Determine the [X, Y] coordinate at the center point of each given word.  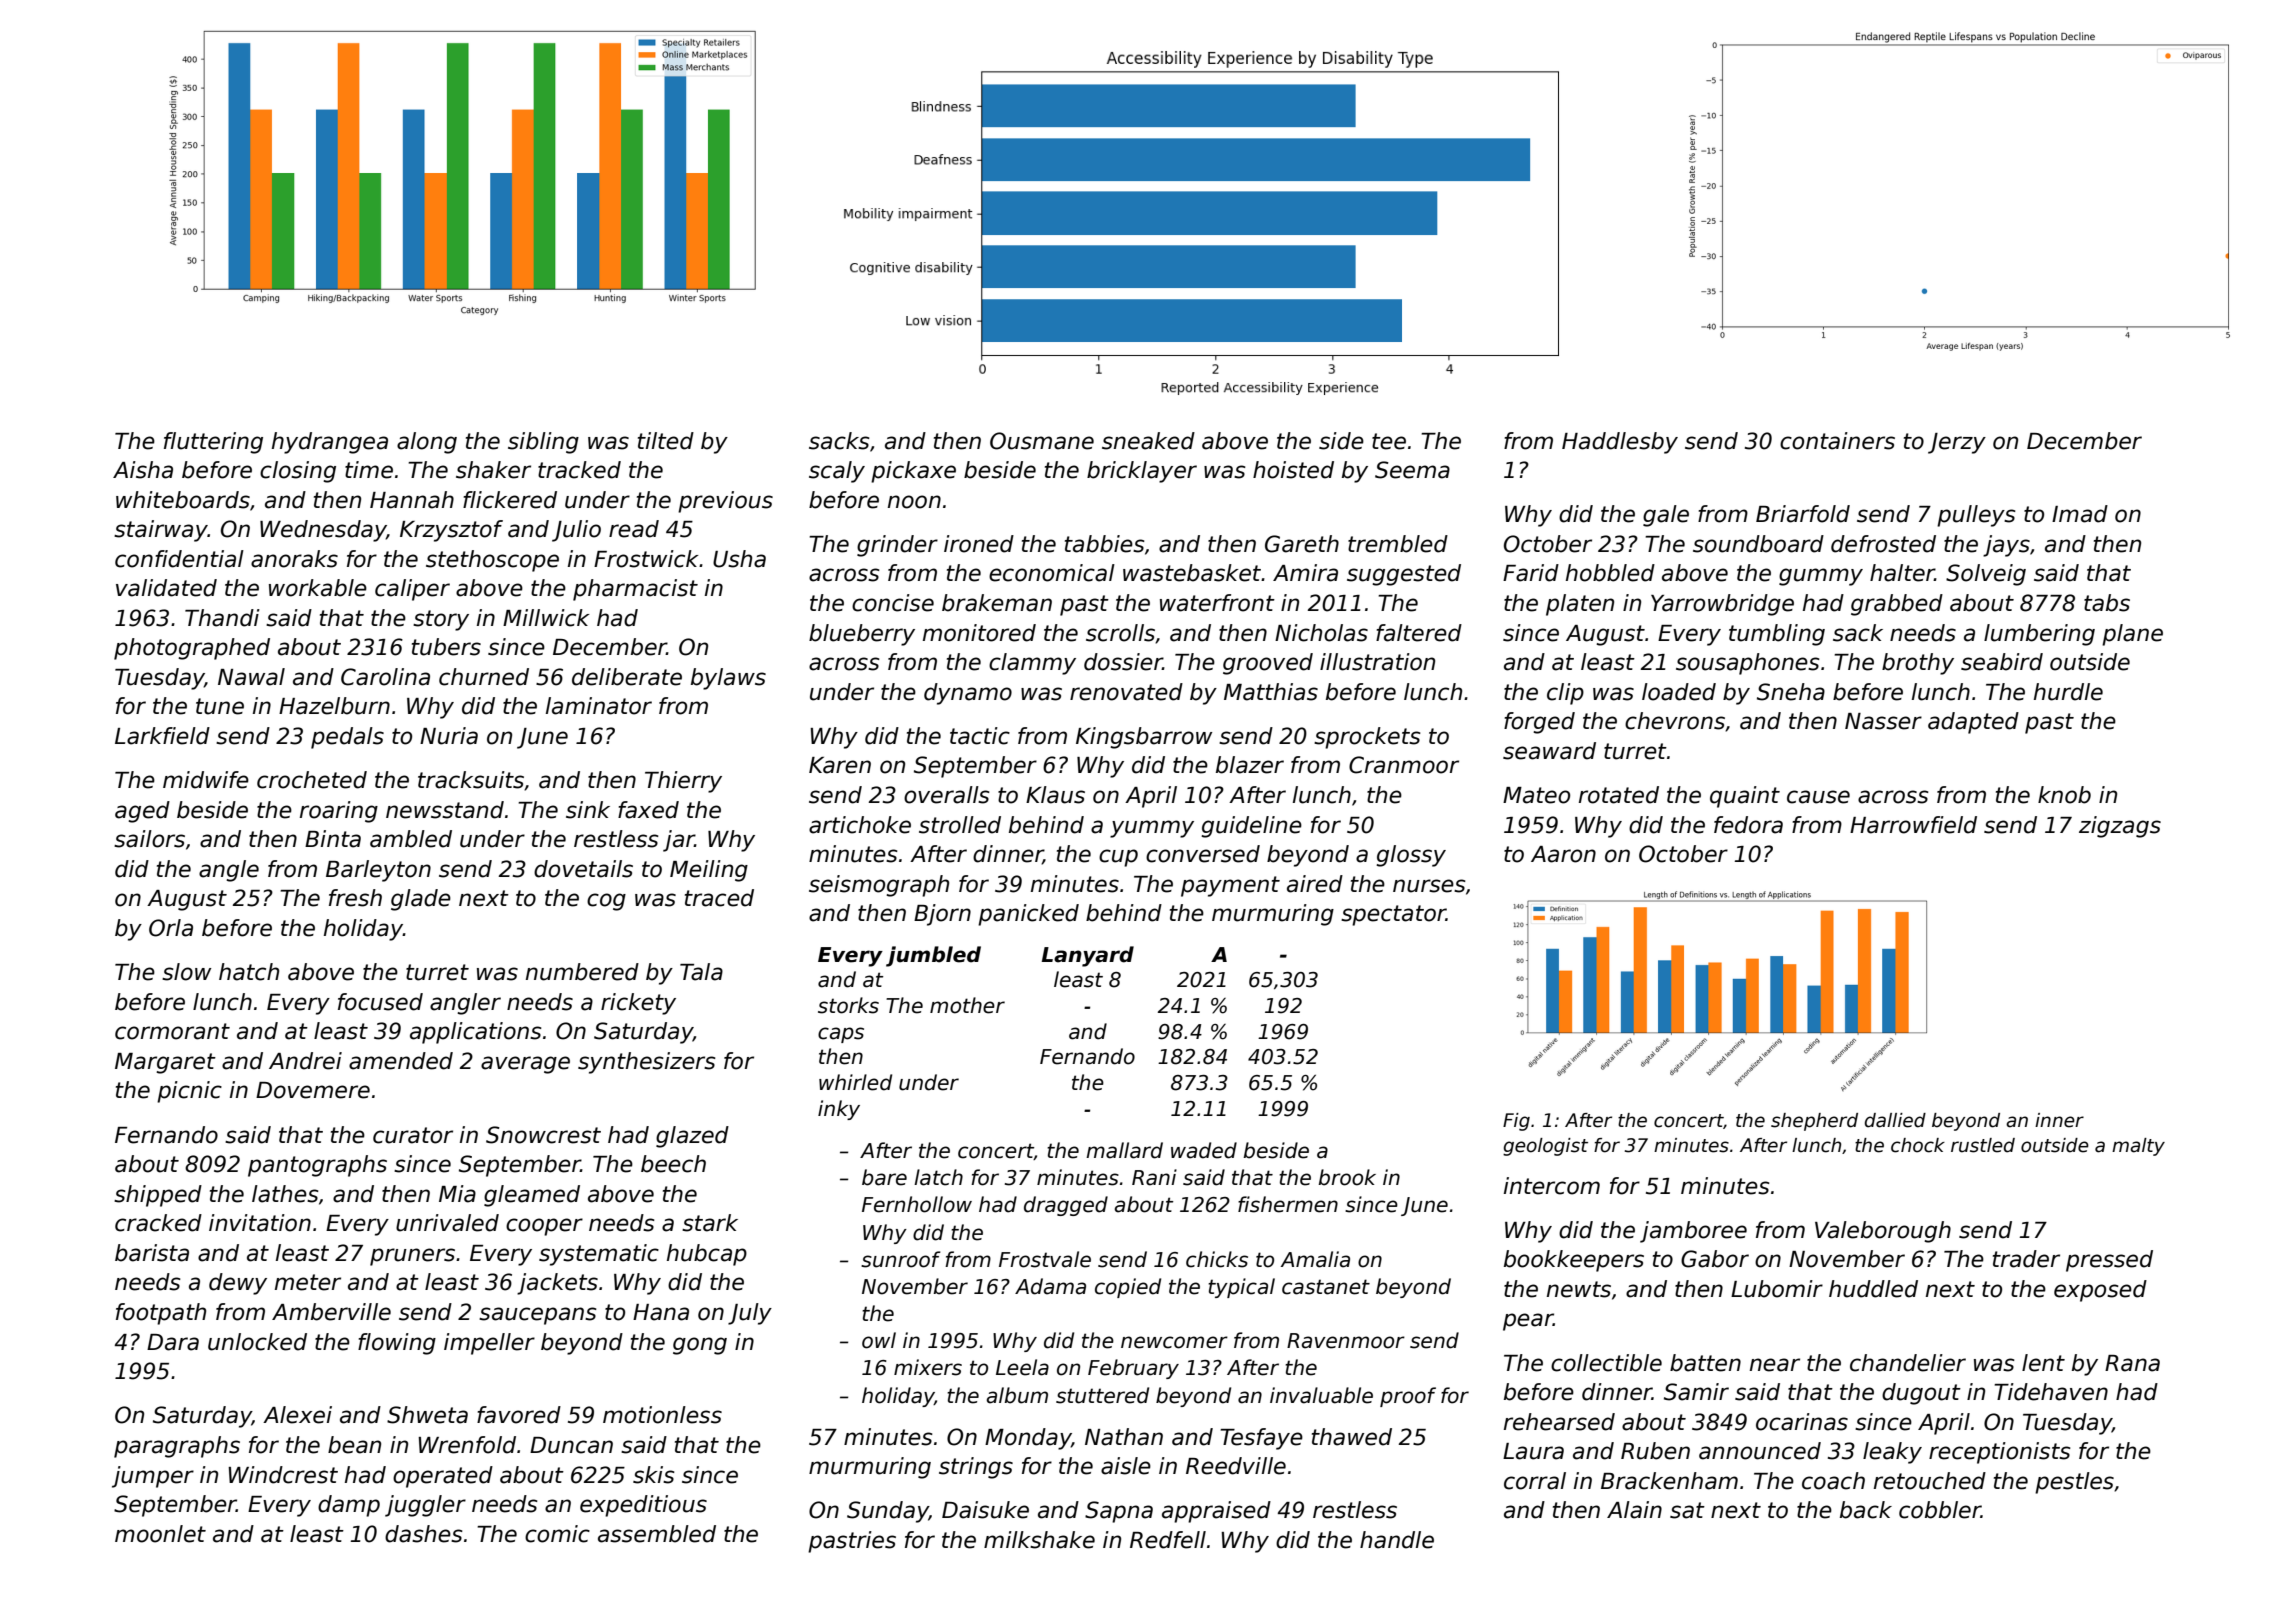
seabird [2002, 662]
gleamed [532, 1196]
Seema [1412, 470]
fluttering [213, 443]
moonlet [160, 1534]
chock [1918, 1145]
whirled [855, 1082]
